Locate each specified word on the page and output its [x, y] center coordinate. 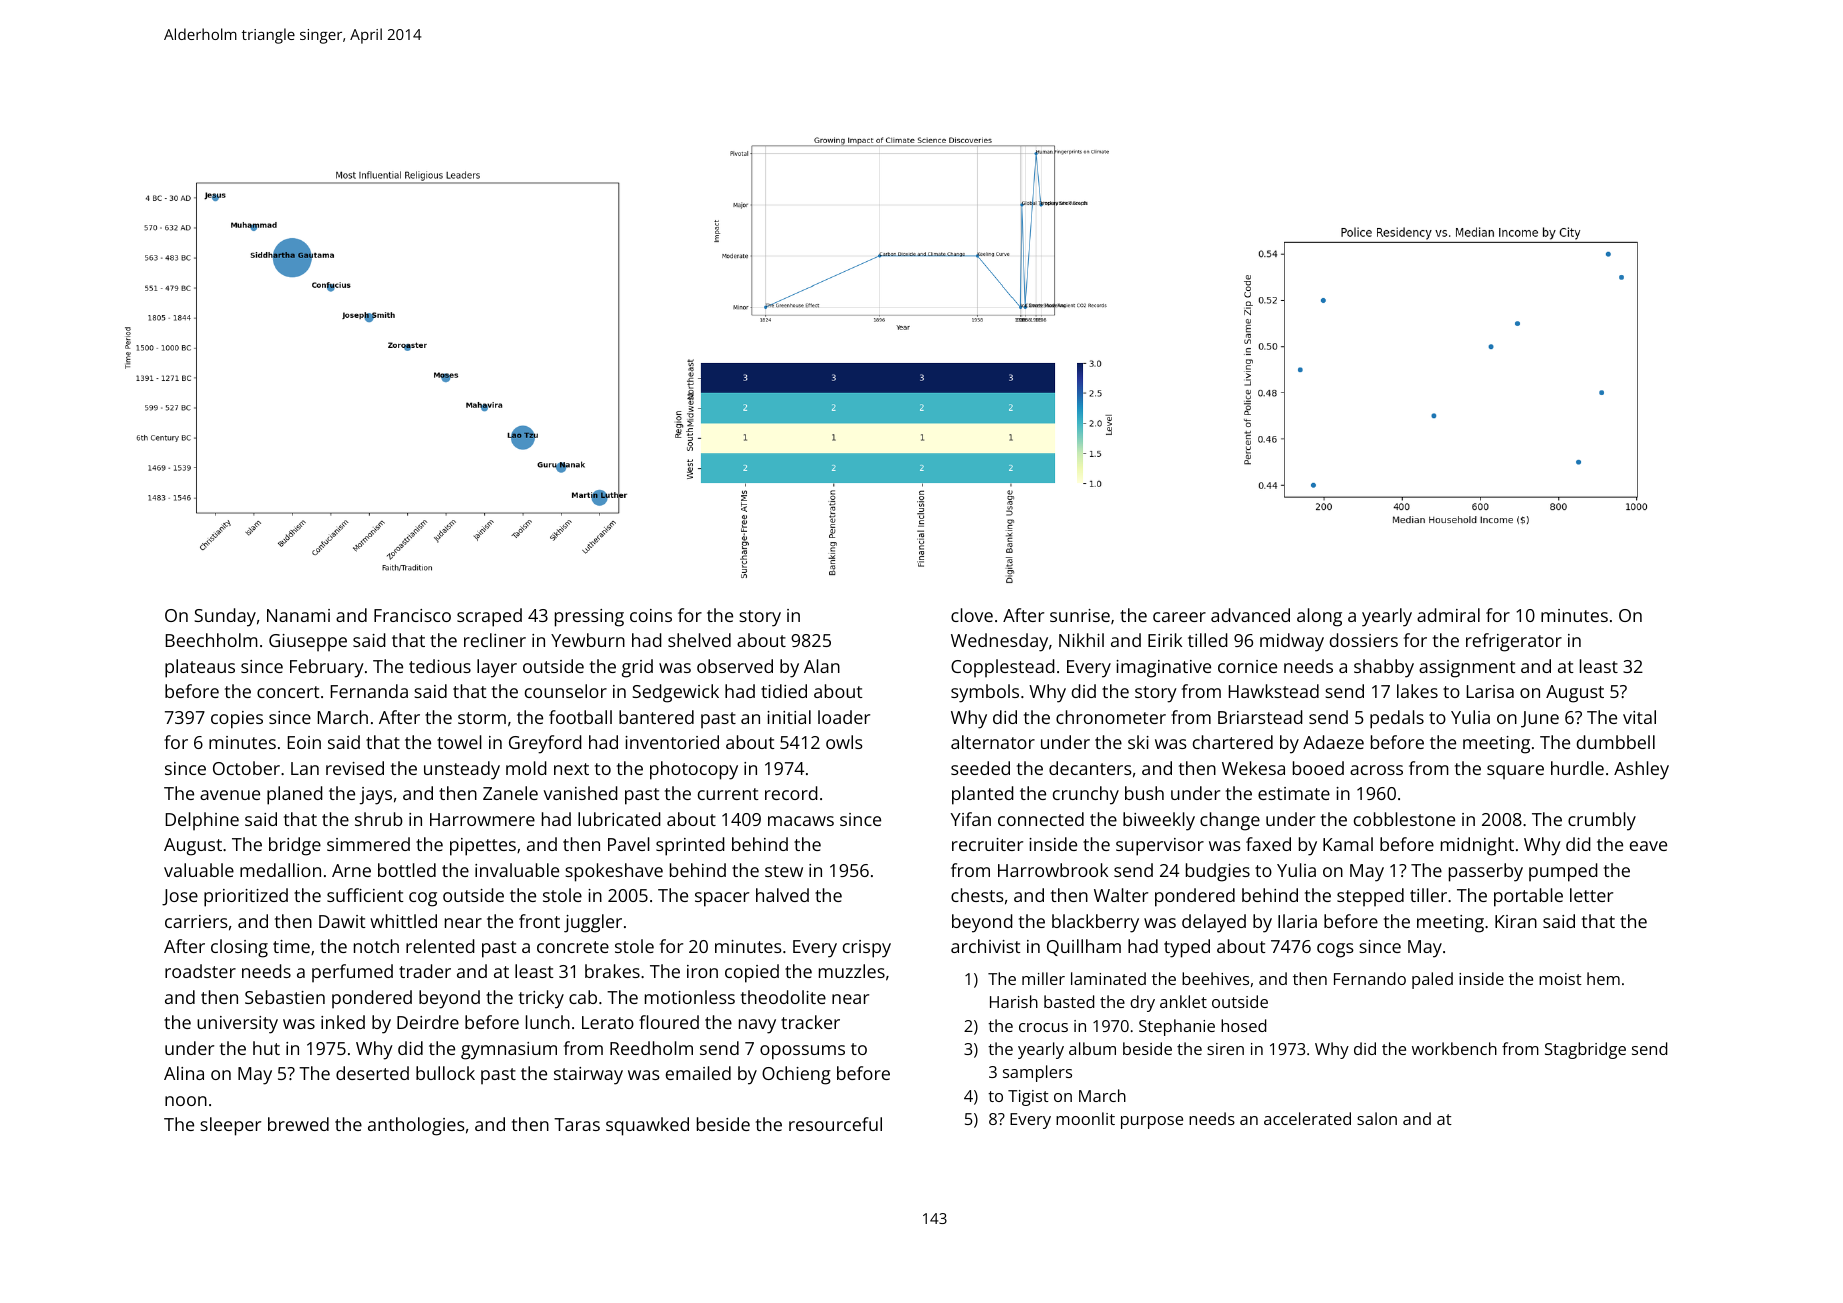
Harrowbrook [1053, 870]
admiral [1448, 615]
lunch [548, 1022]
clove [972, 615]
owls [844, 742]
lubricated [619, 819]
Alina [184, 1073]
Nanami [298, 615]
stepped [1370, 897]
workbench [1454, 1048]
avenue [230, 795]
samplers [1037, 1073]
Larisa [1490, 691]
